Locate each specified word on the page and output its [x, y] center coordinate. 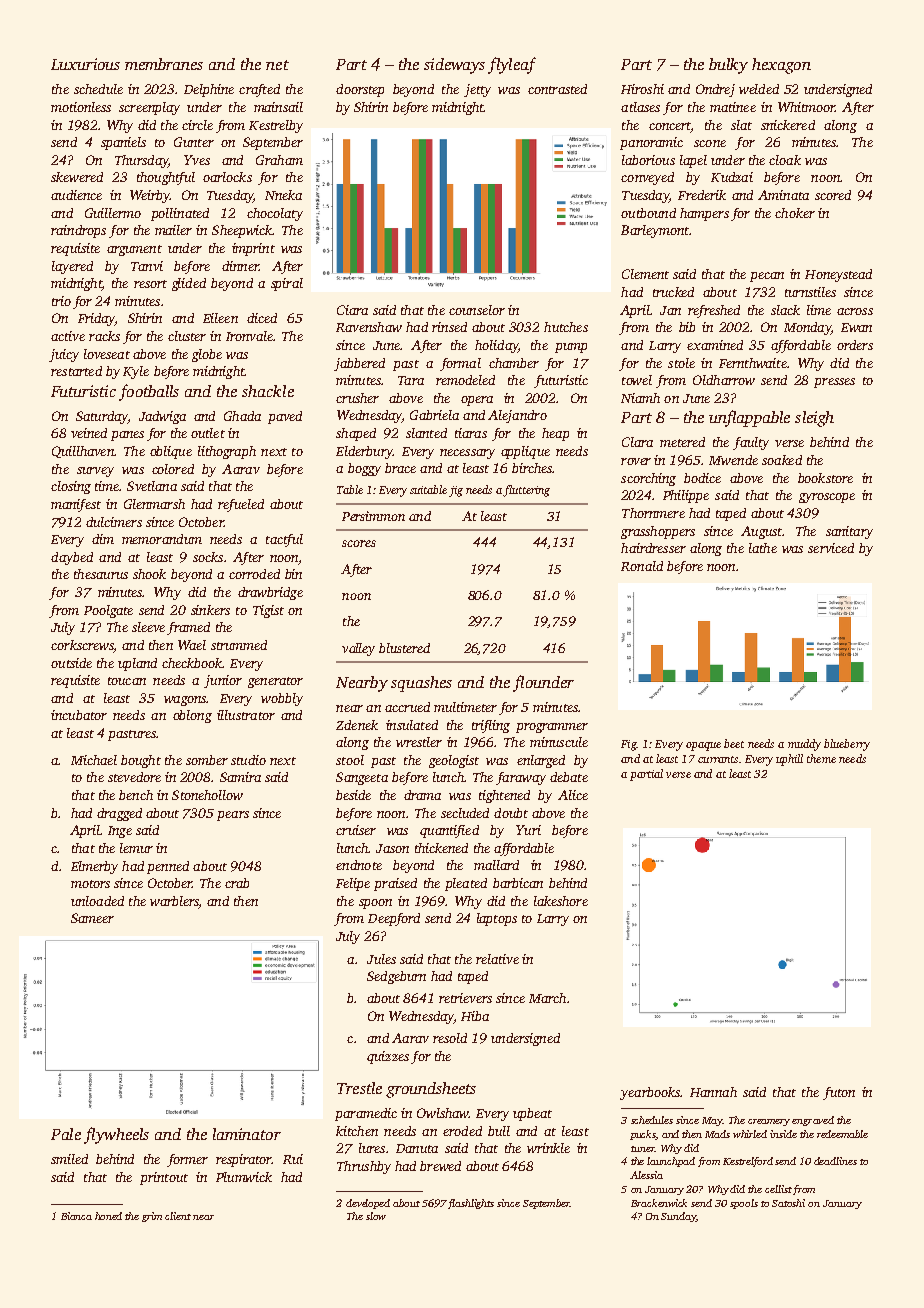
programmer [552, 728]
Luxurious [85, 64]
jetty [477, 90]
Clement [645, 274]
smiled [69, 1159]
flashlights [471, 1204]
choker [795, 213]
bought [141, 761]
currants [718, 759]
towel [637, 380]
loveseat [107, 354]
